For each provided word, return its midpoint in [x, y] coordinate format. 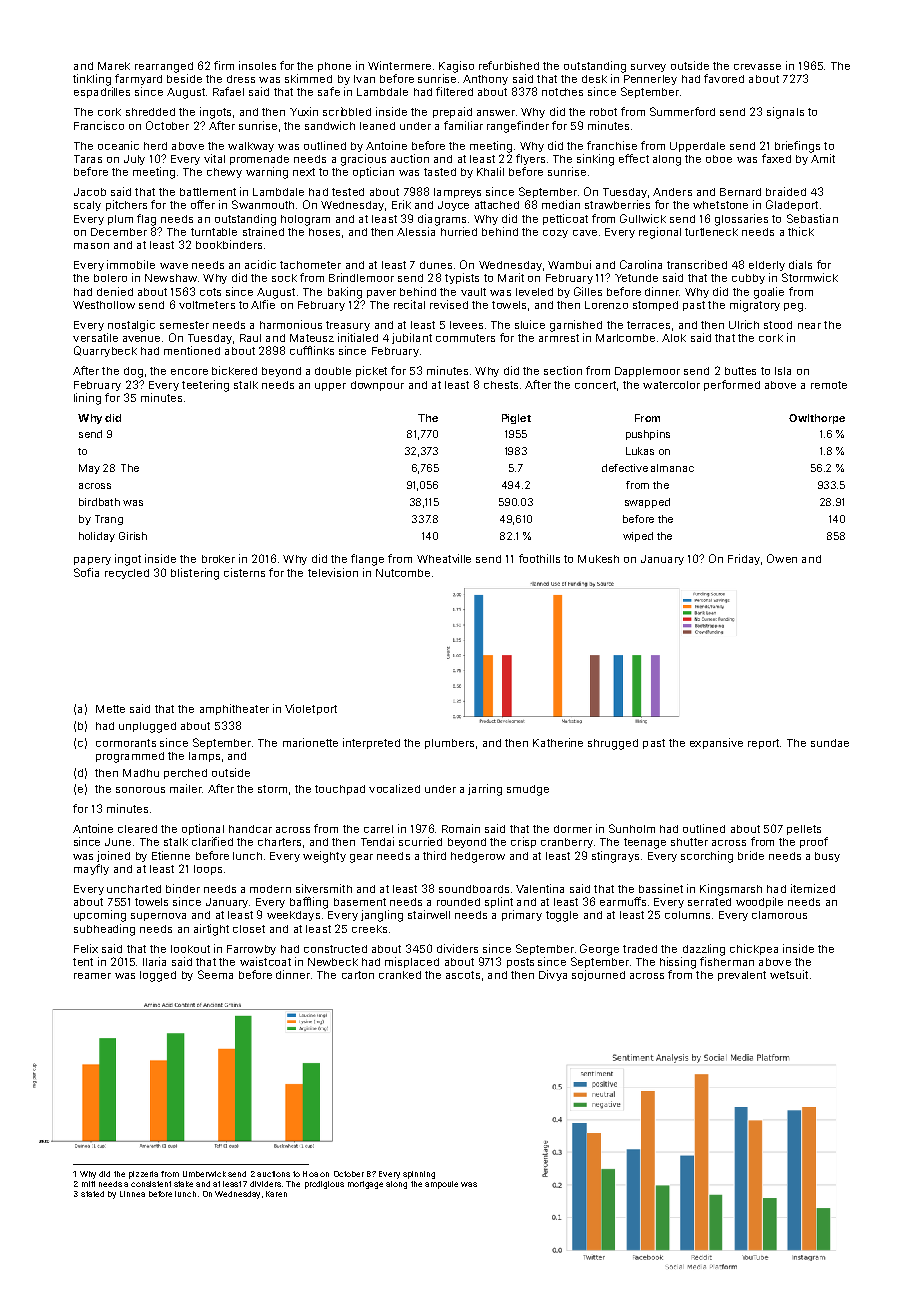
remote [829, 385]
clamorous [779, 915]
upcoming [100, 916]
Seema [215, 974]
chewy [224, 173]
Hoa [310, 1174]
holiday [97, 537]
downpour [377, 386]
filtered [454, 91]
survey [648, 68]
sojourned [598, 975]
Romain [461, 828]
